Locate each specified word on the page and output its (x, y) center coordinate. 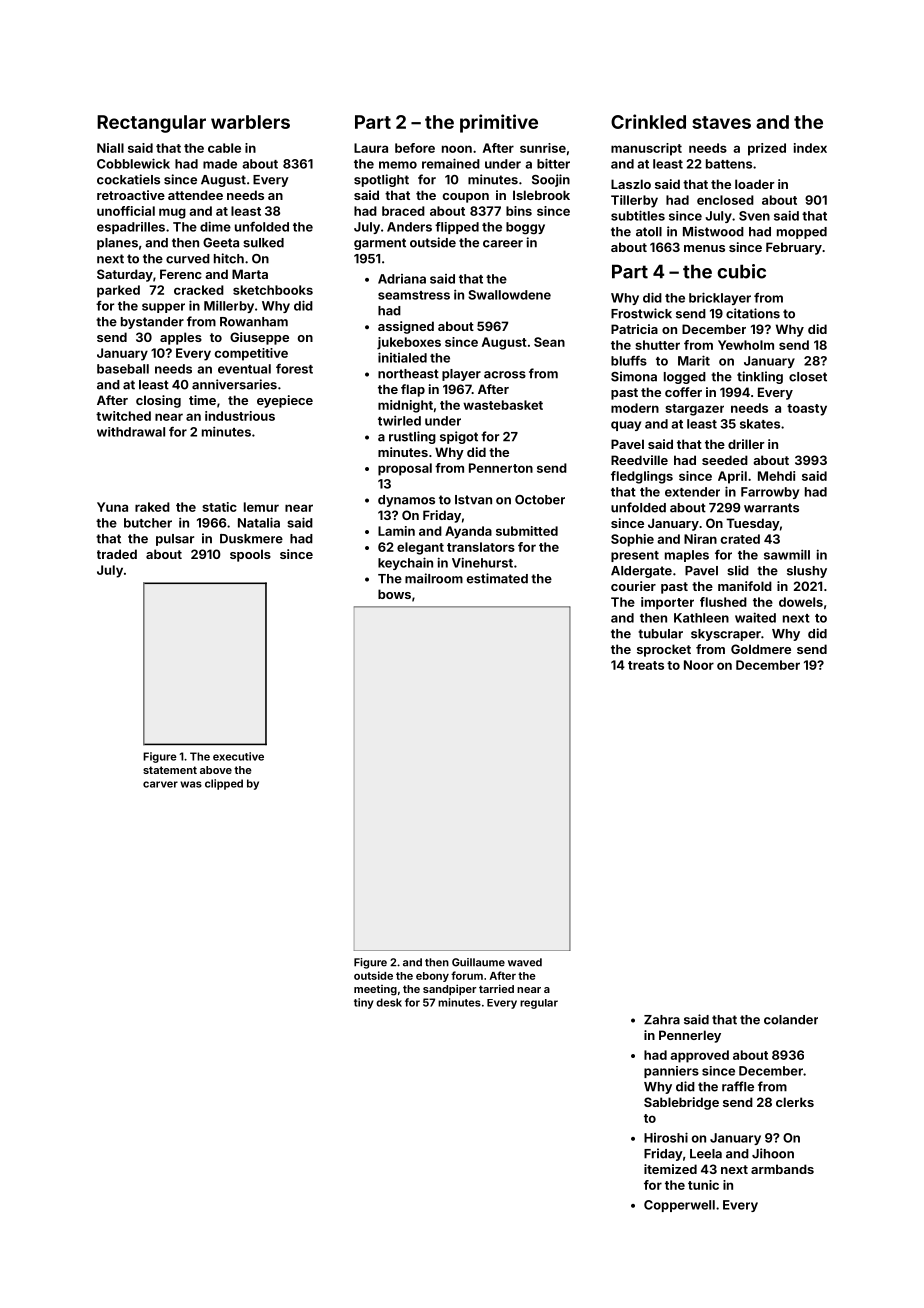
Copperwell (679, 1206)
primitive (499, 123)
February (794, 248)
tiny (364, 1003)
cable (224, 148)
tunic (703, 1185)
